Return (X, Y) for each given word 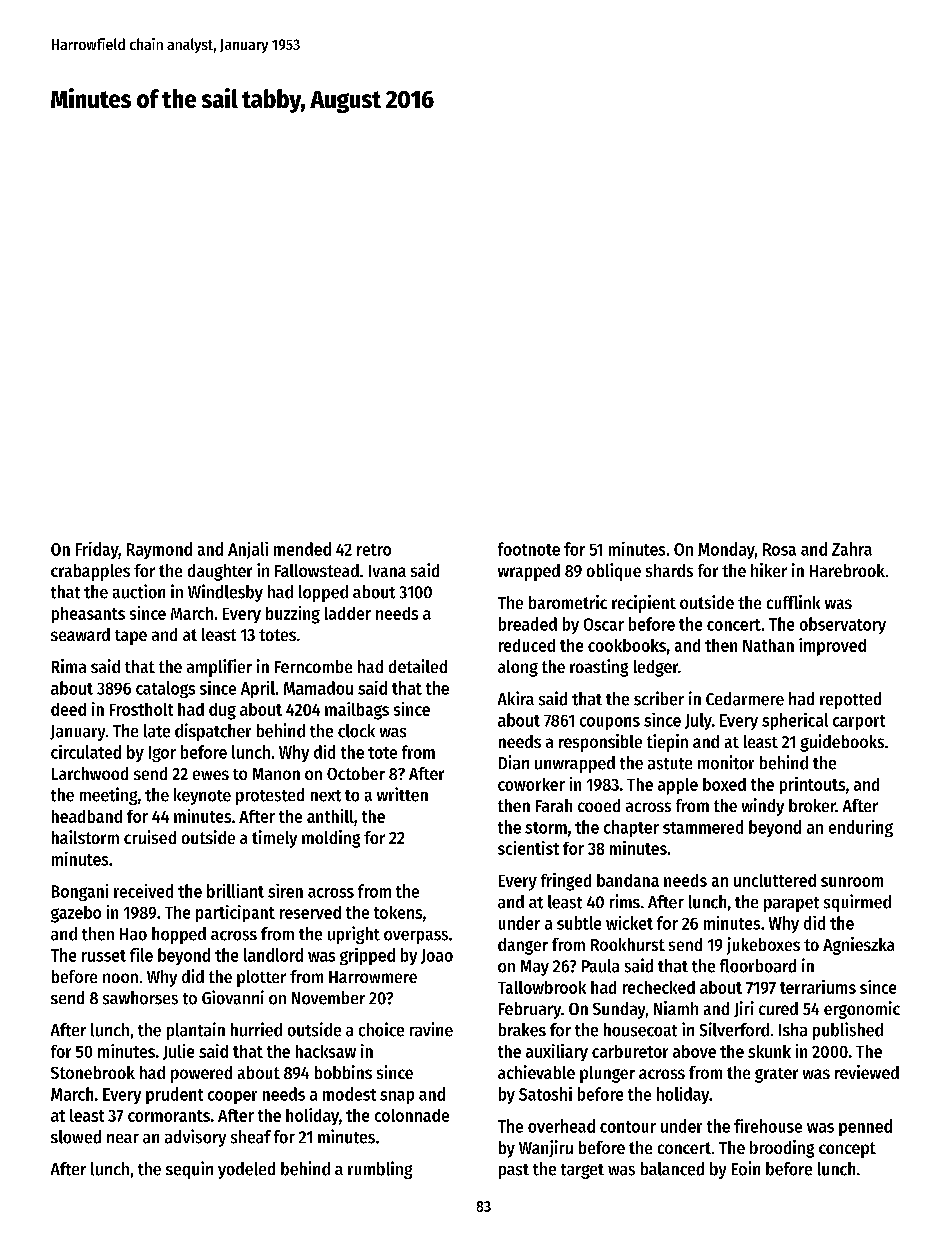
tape (131, 637)
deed (68, 709)
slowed (76, 1137)
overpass (416, 937)
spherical (795, 721)
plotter (261, 978)
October (356, 773)
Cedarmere (745, 699)
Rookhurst (628, 944)
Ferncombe (313, 666)
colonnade (412, 1115)
